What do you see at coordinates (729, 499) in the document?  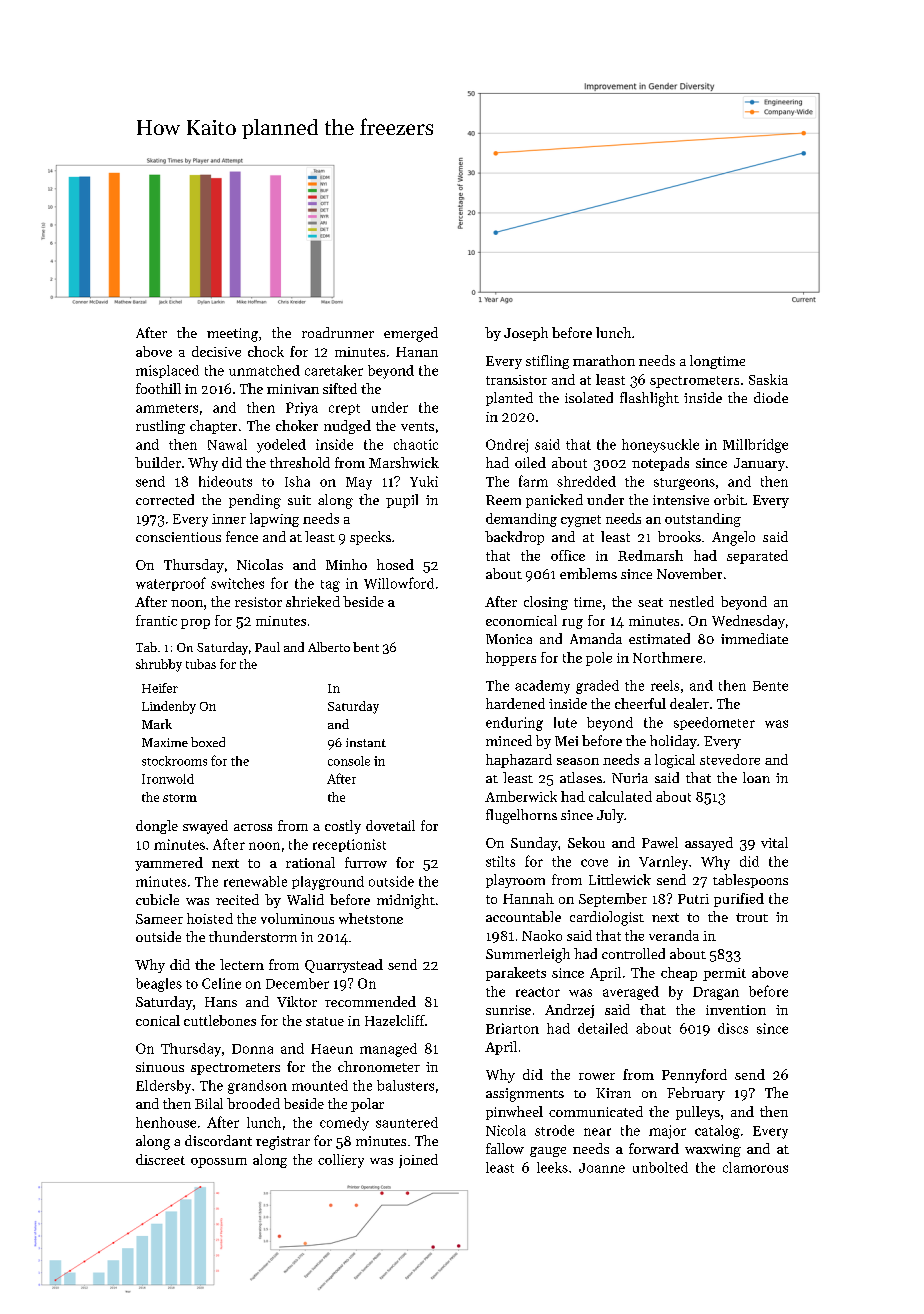 I see `orbit` at bounding box center [729, 499].
